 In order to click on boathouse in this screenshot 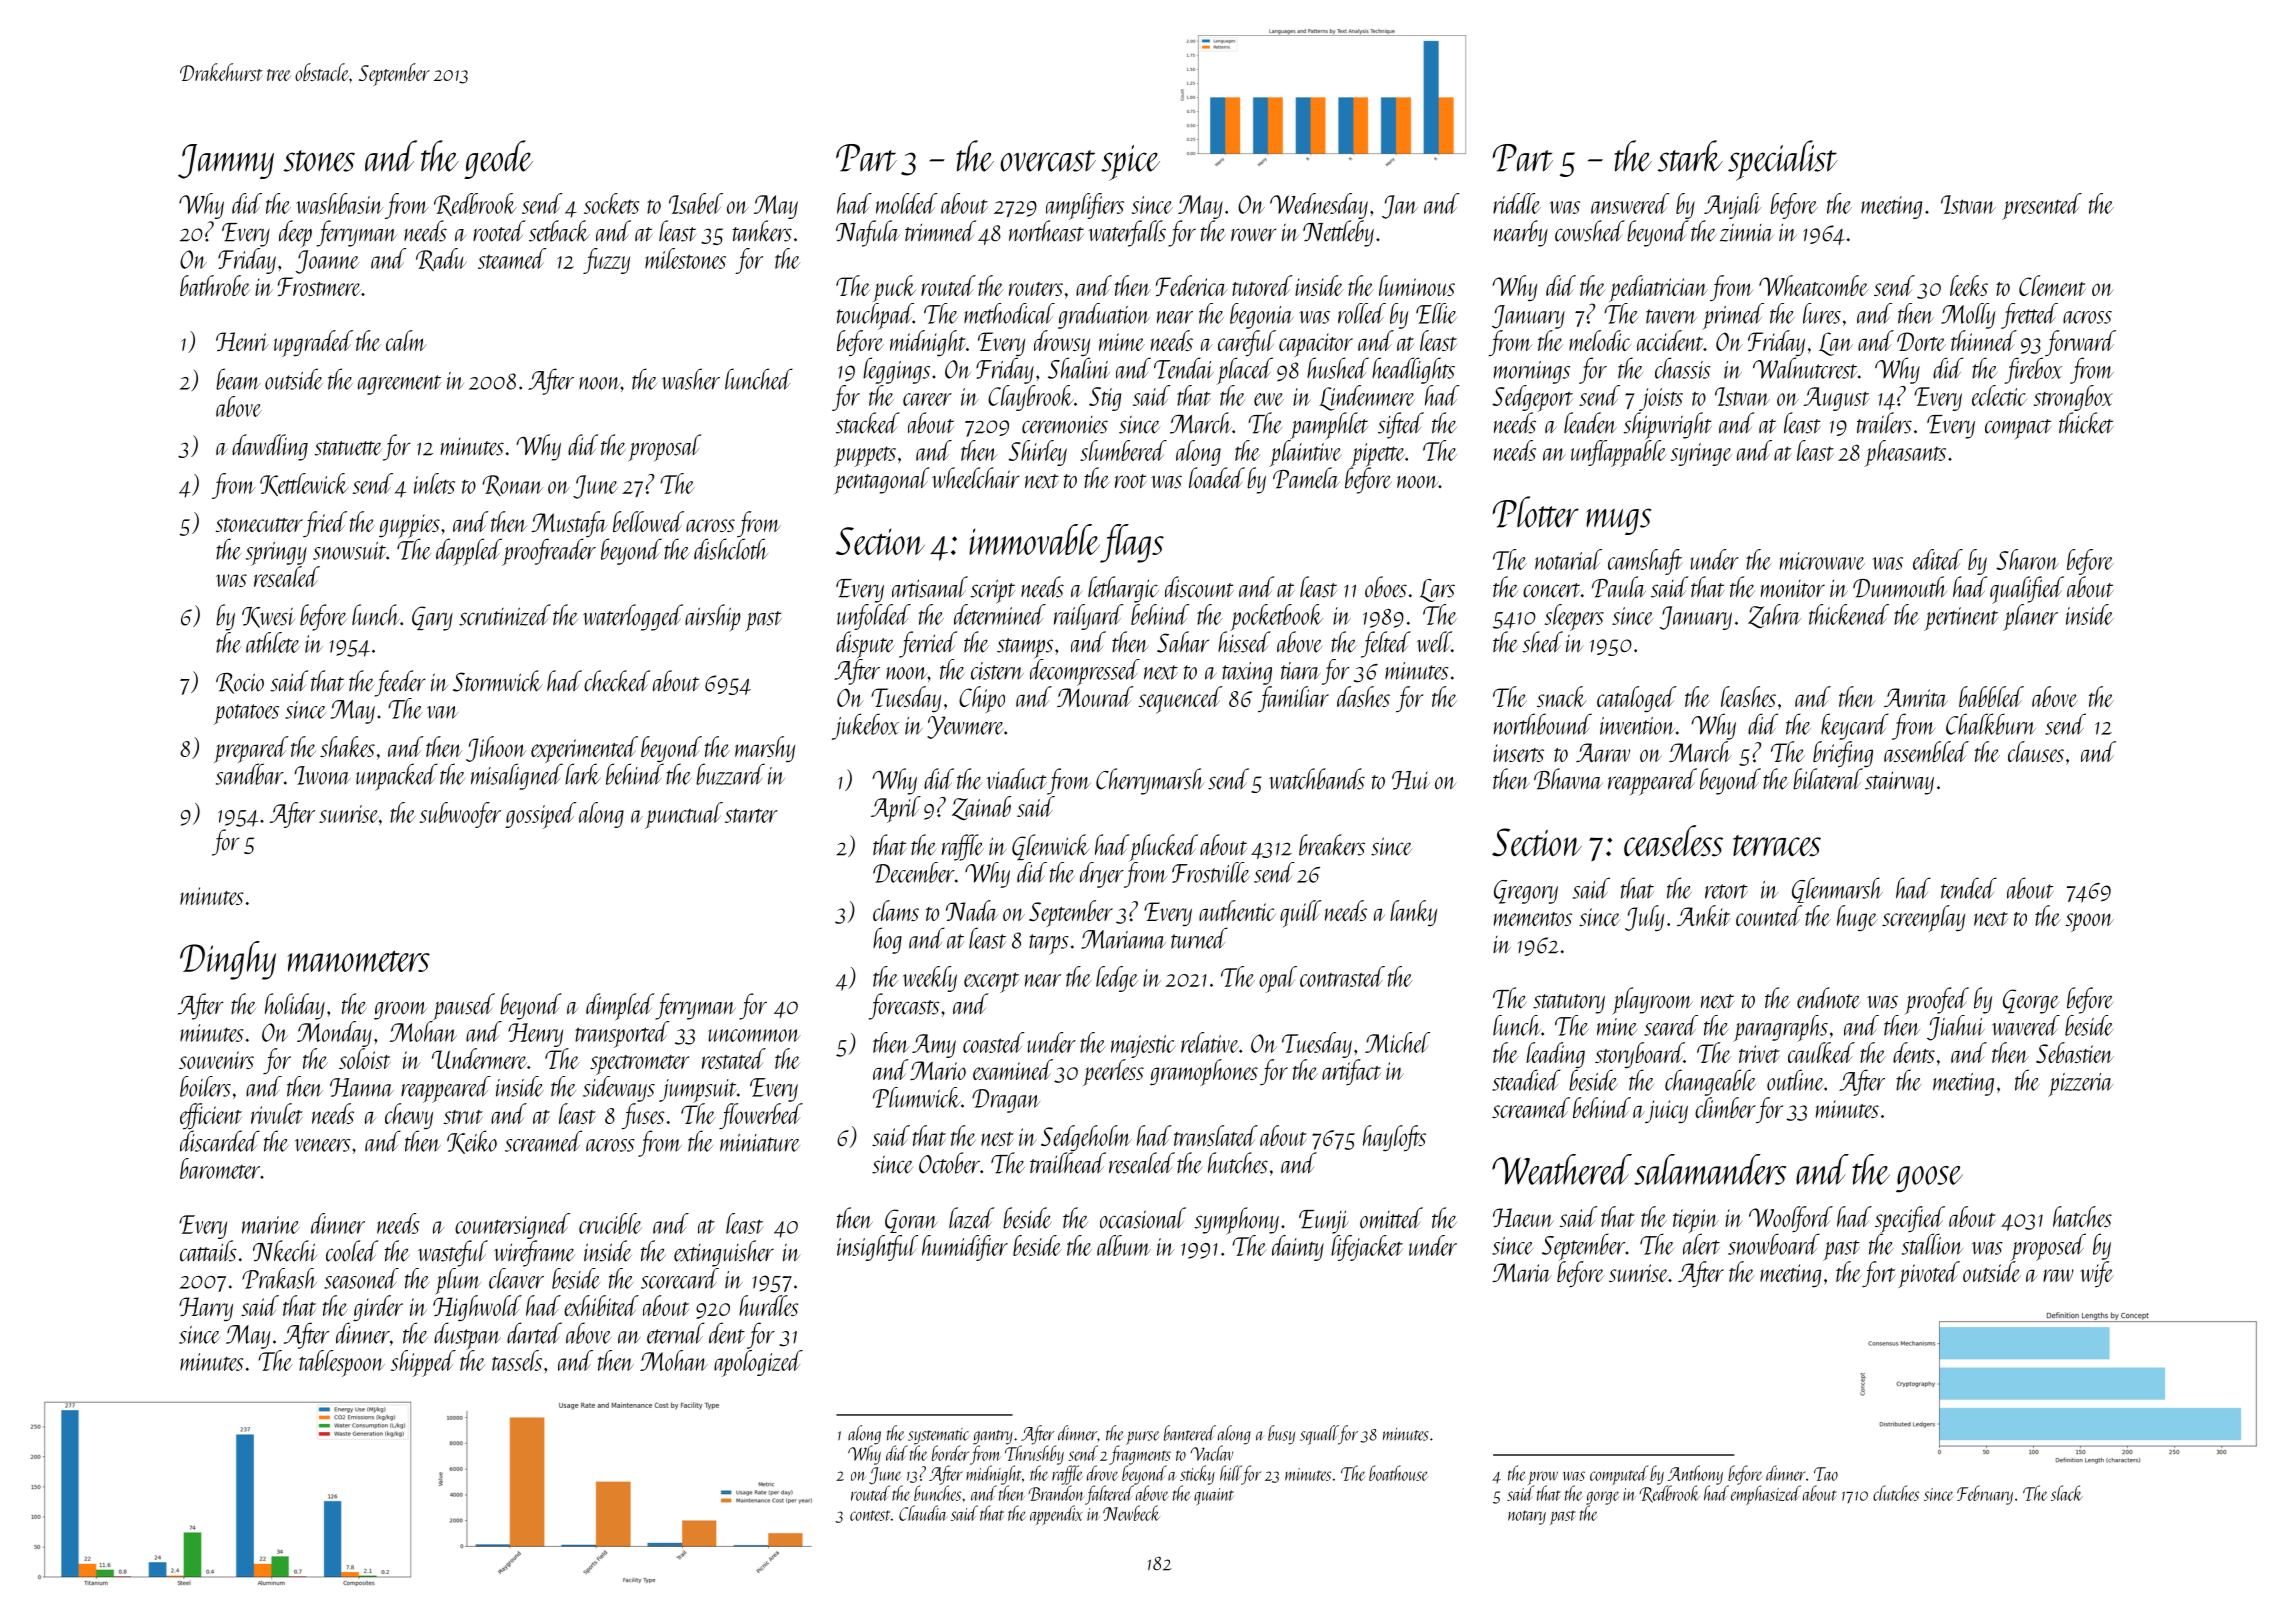, I will do `click(1398, 1473)`.
